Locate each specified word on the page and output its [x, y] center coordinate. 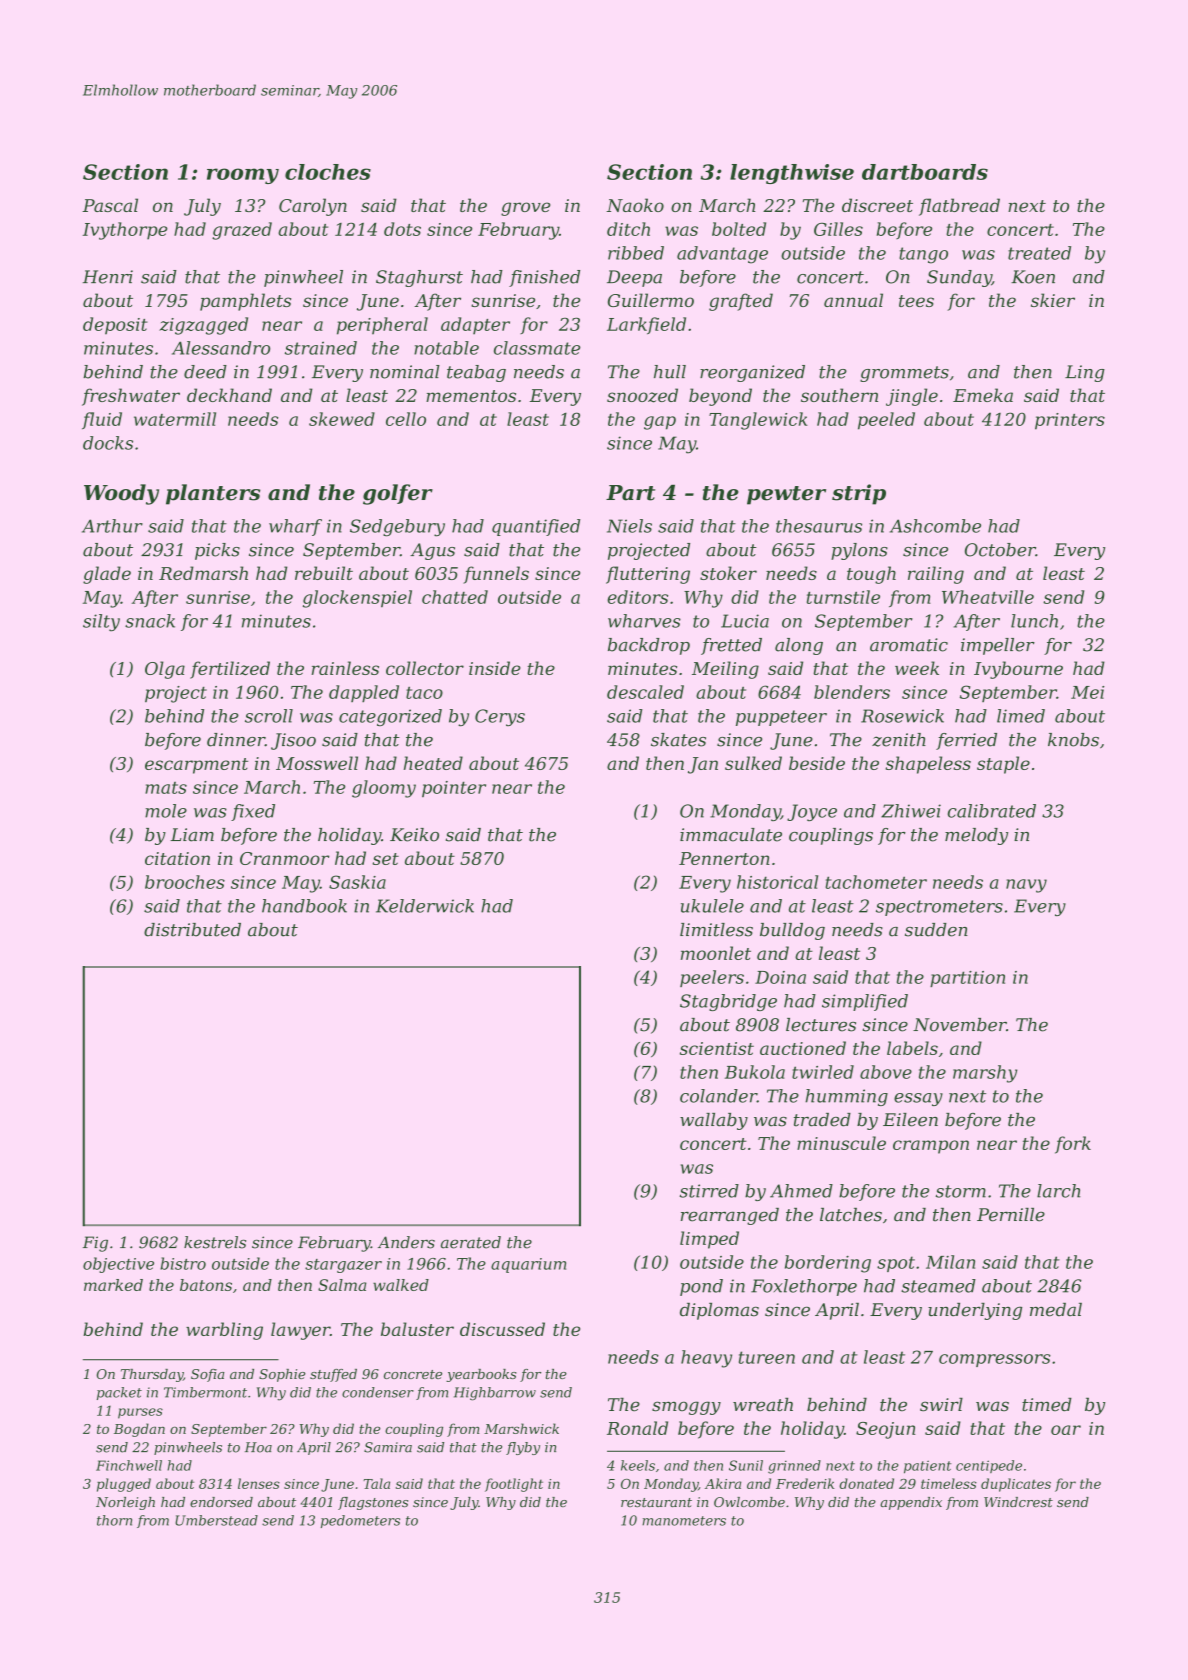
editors [637, 597]
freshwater [131, 397]
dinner [236, 740]
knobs [1073, 740]
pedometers [360, 1521]
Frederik [805, 1483]
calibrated [992, 811]
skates [678, 740]
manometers [684, 1521]
